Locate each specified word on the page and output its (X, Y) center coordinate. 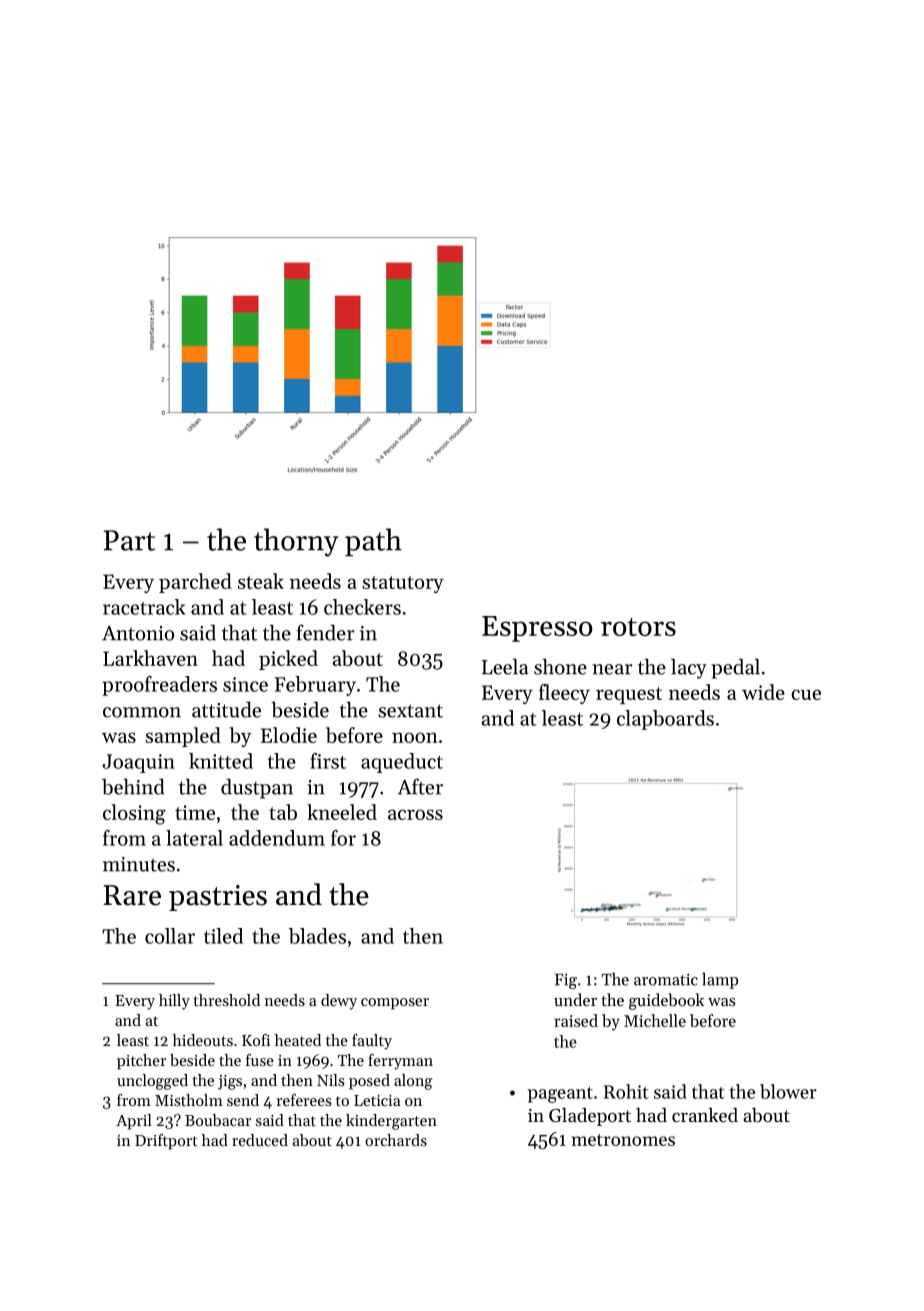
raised (576, 1020)
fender (326, 632)
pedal (735, 669)
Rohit (626, 1091)
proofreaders (159, 686)
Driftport (166, 1142)
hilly (174, 1002)
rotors (638, 627)
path (373, 542)
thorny (296, 542)
